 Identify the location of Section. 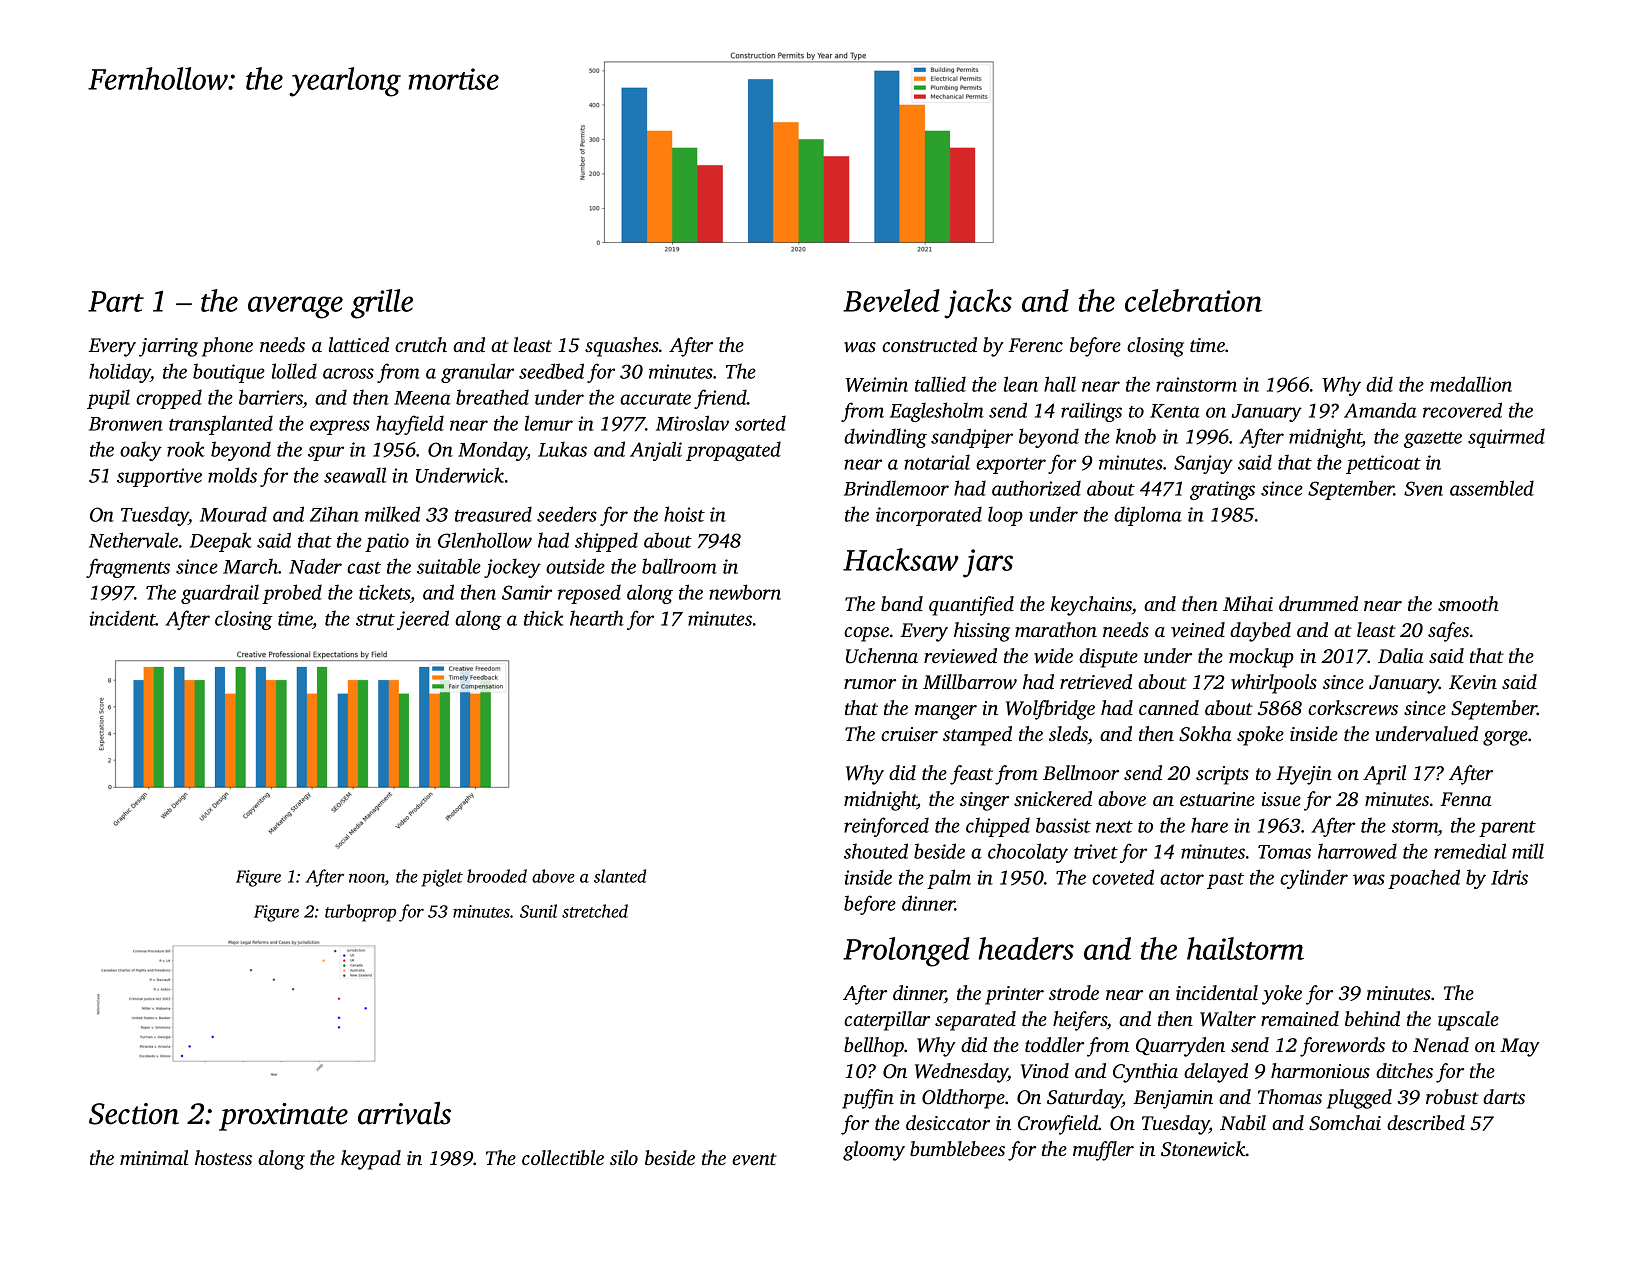
(134, 1114).
